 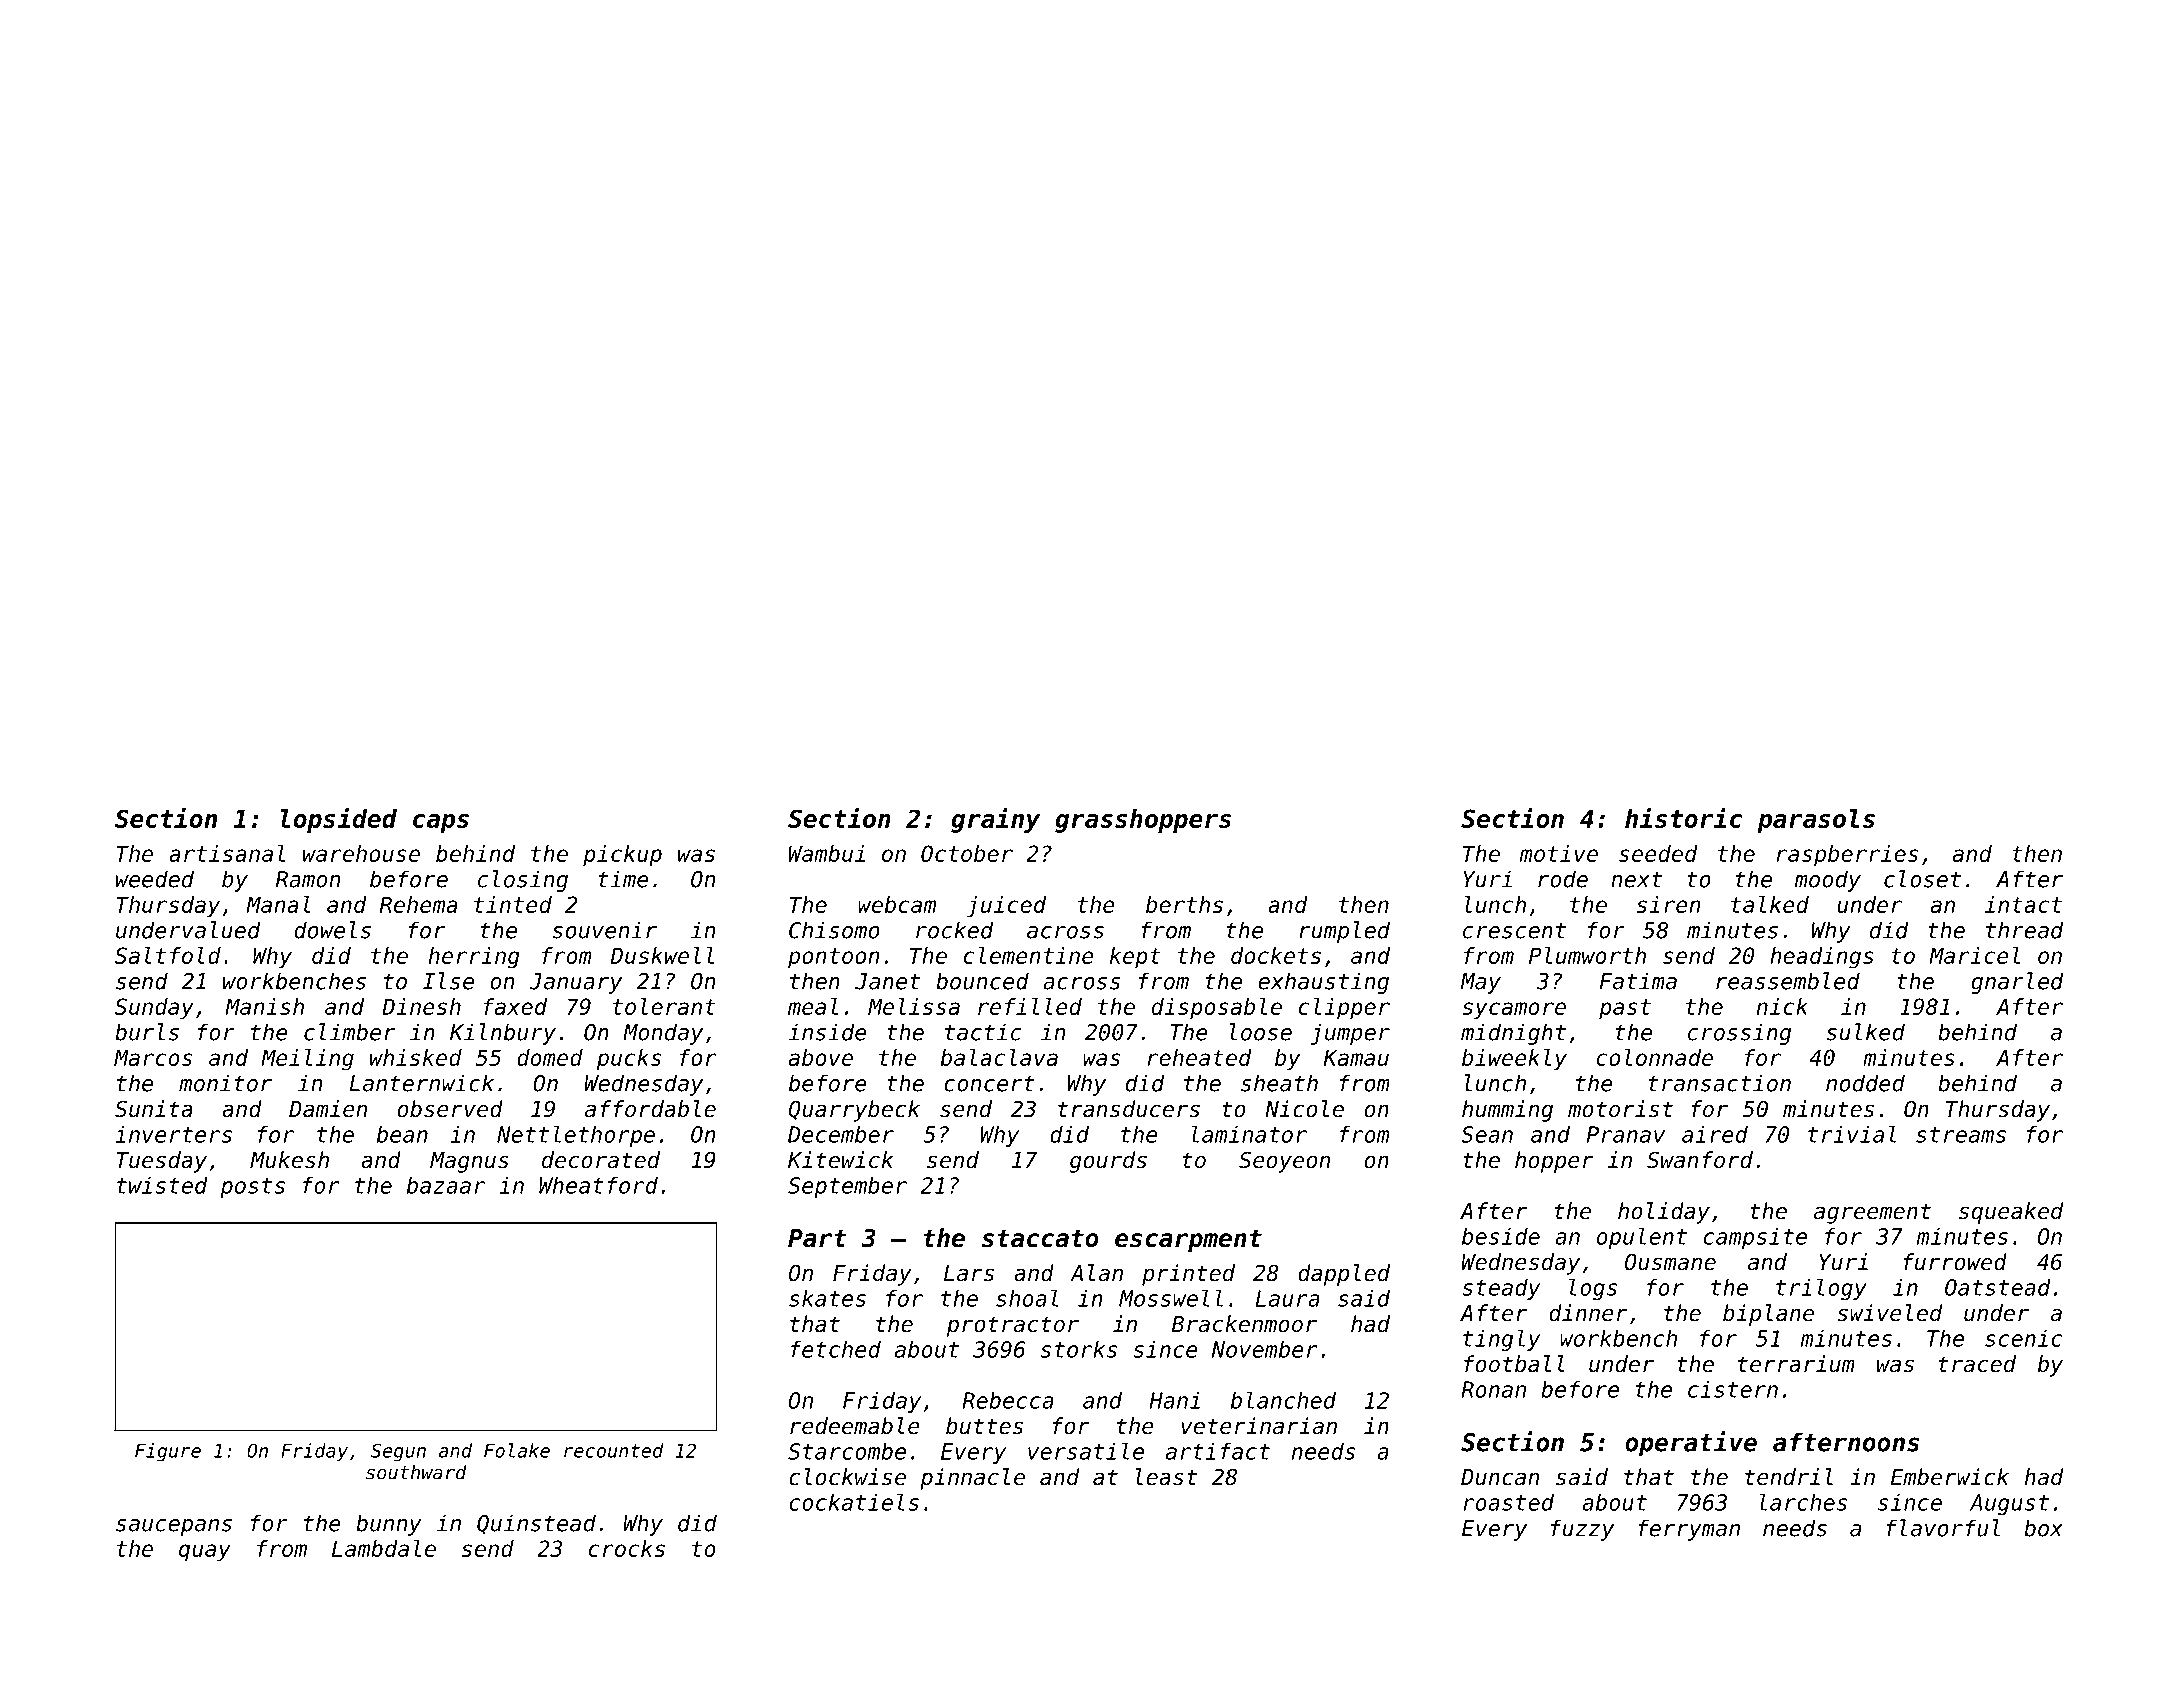 What do you see at coordinates (989, 1084) in the screenshot?
I see `concert` at bounding box center [989, 1084].
